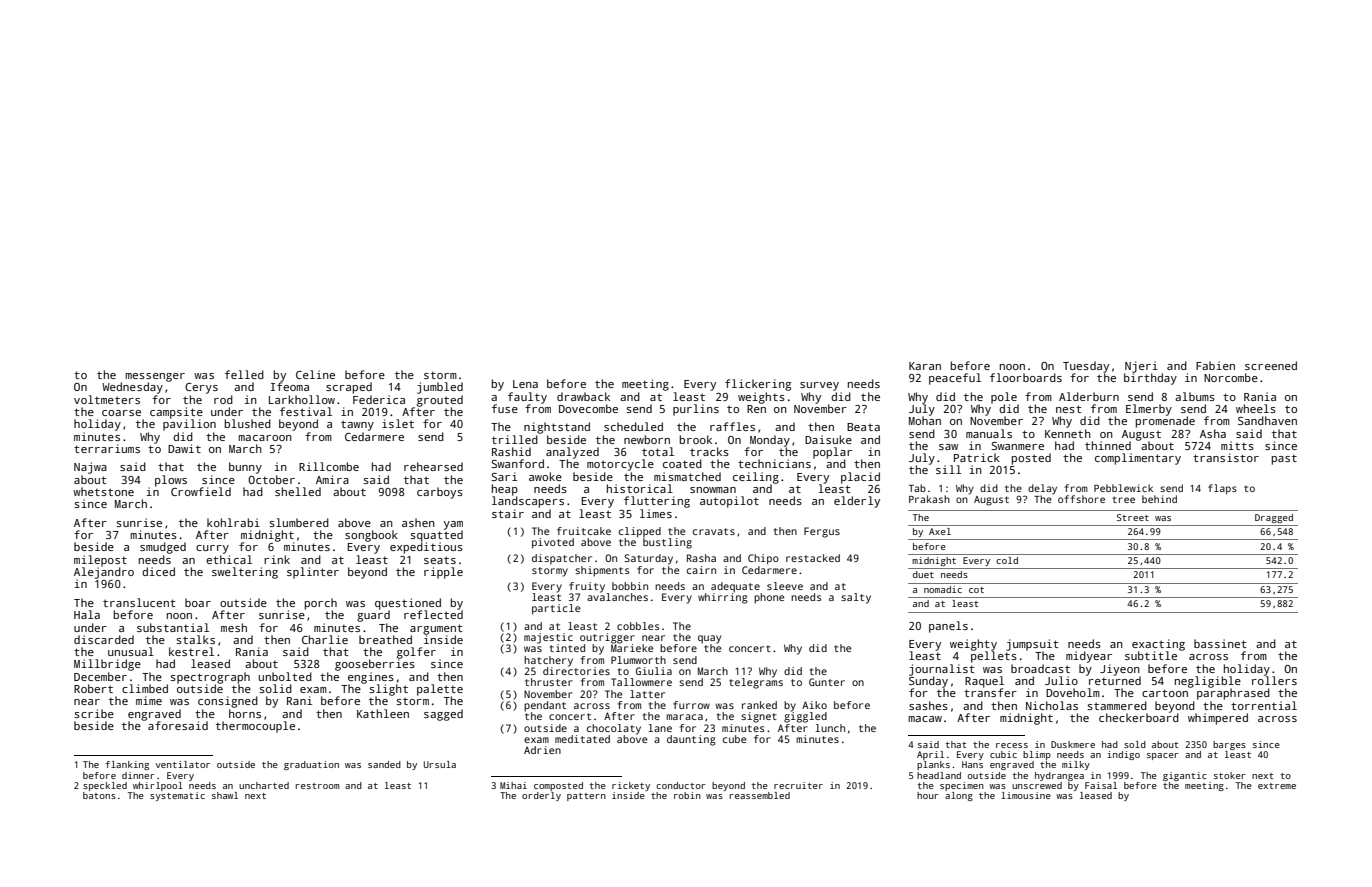 The height and width of the page is (887, 1372). I want to click on conductor, so click(681, 785).
